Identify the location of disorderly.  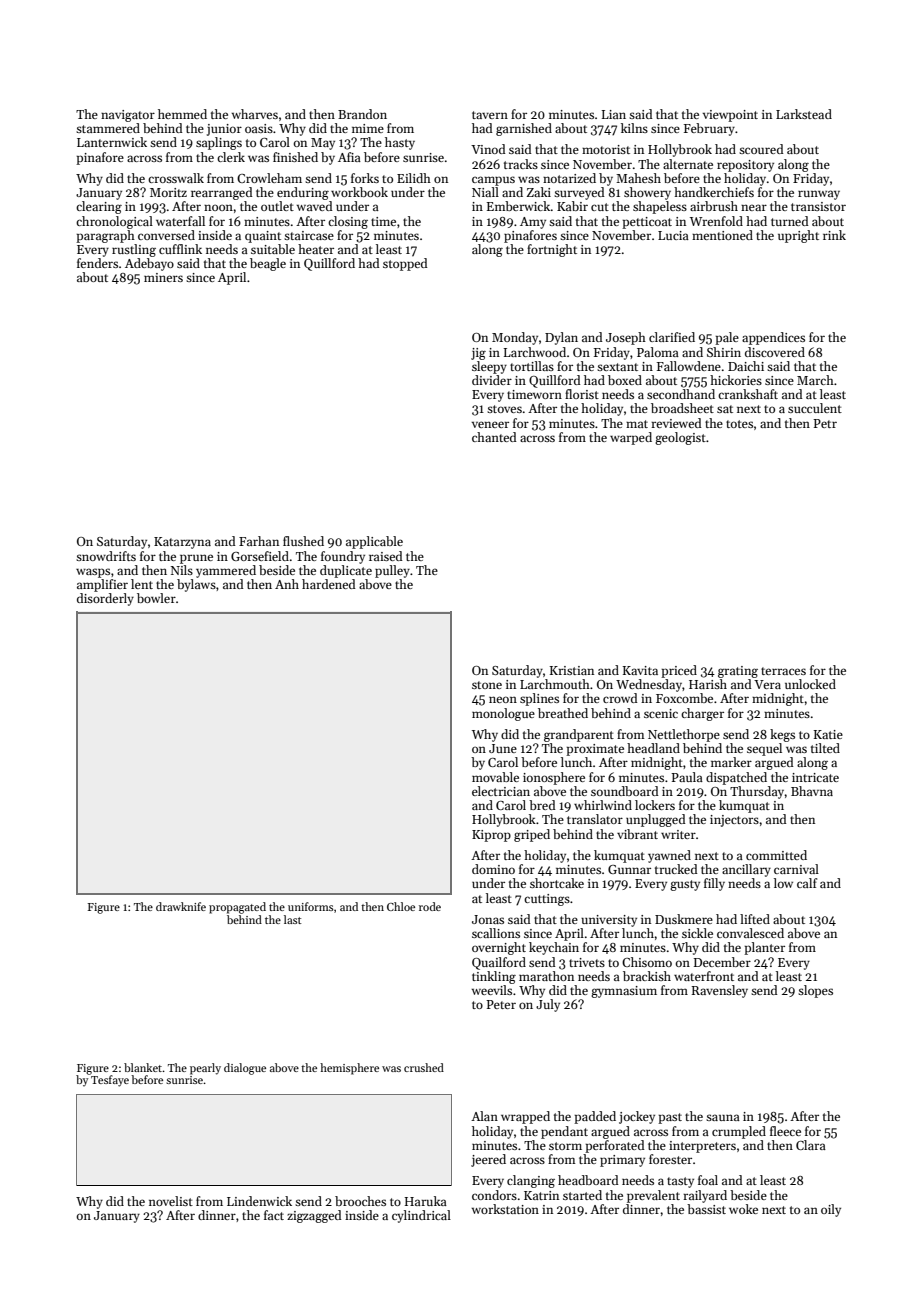
(105, 599).
